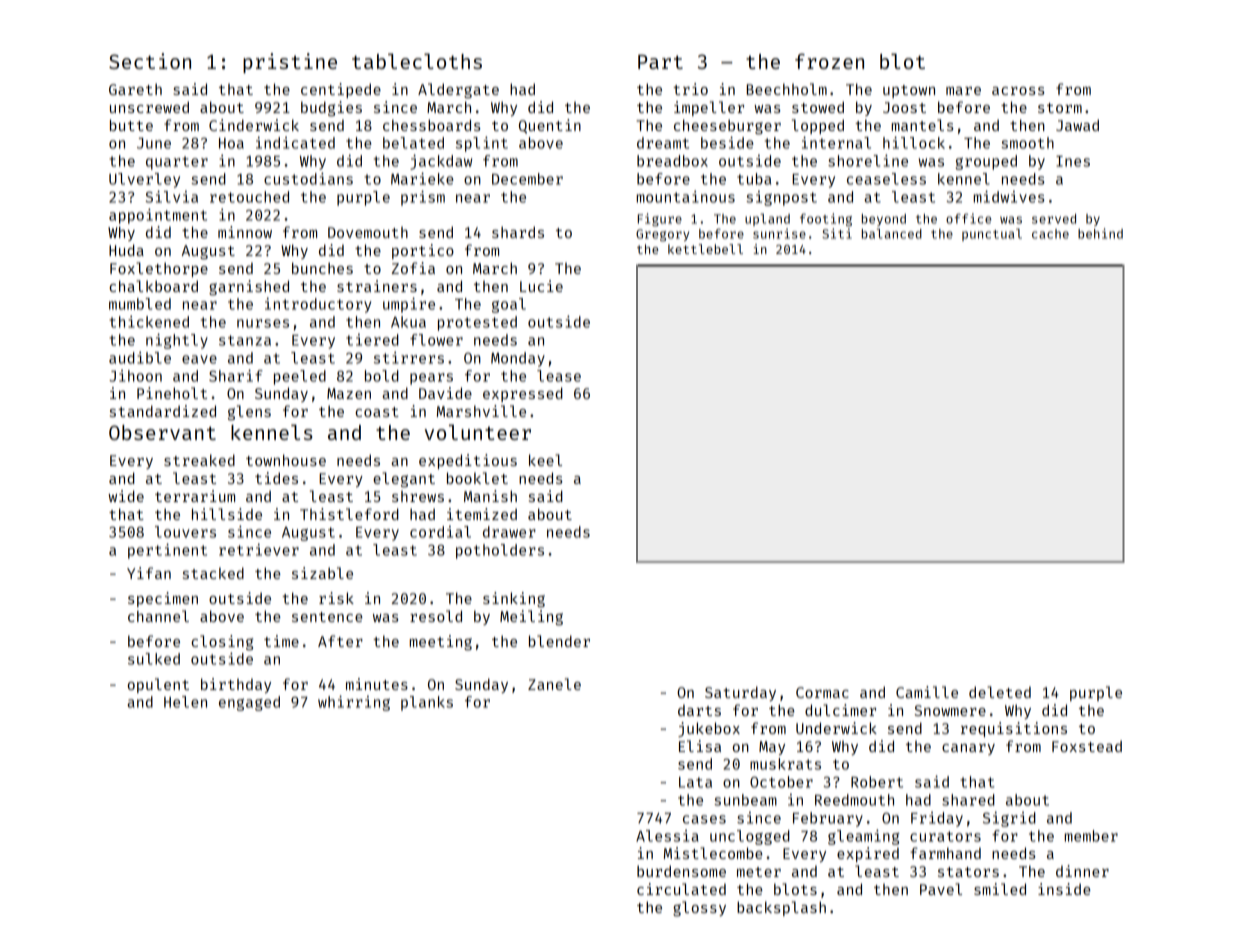 The width and height of the screenshot is (1233, 952). Describe the element at coordinates (992, 234) in the screenshot. I see `punctual` at that location.
